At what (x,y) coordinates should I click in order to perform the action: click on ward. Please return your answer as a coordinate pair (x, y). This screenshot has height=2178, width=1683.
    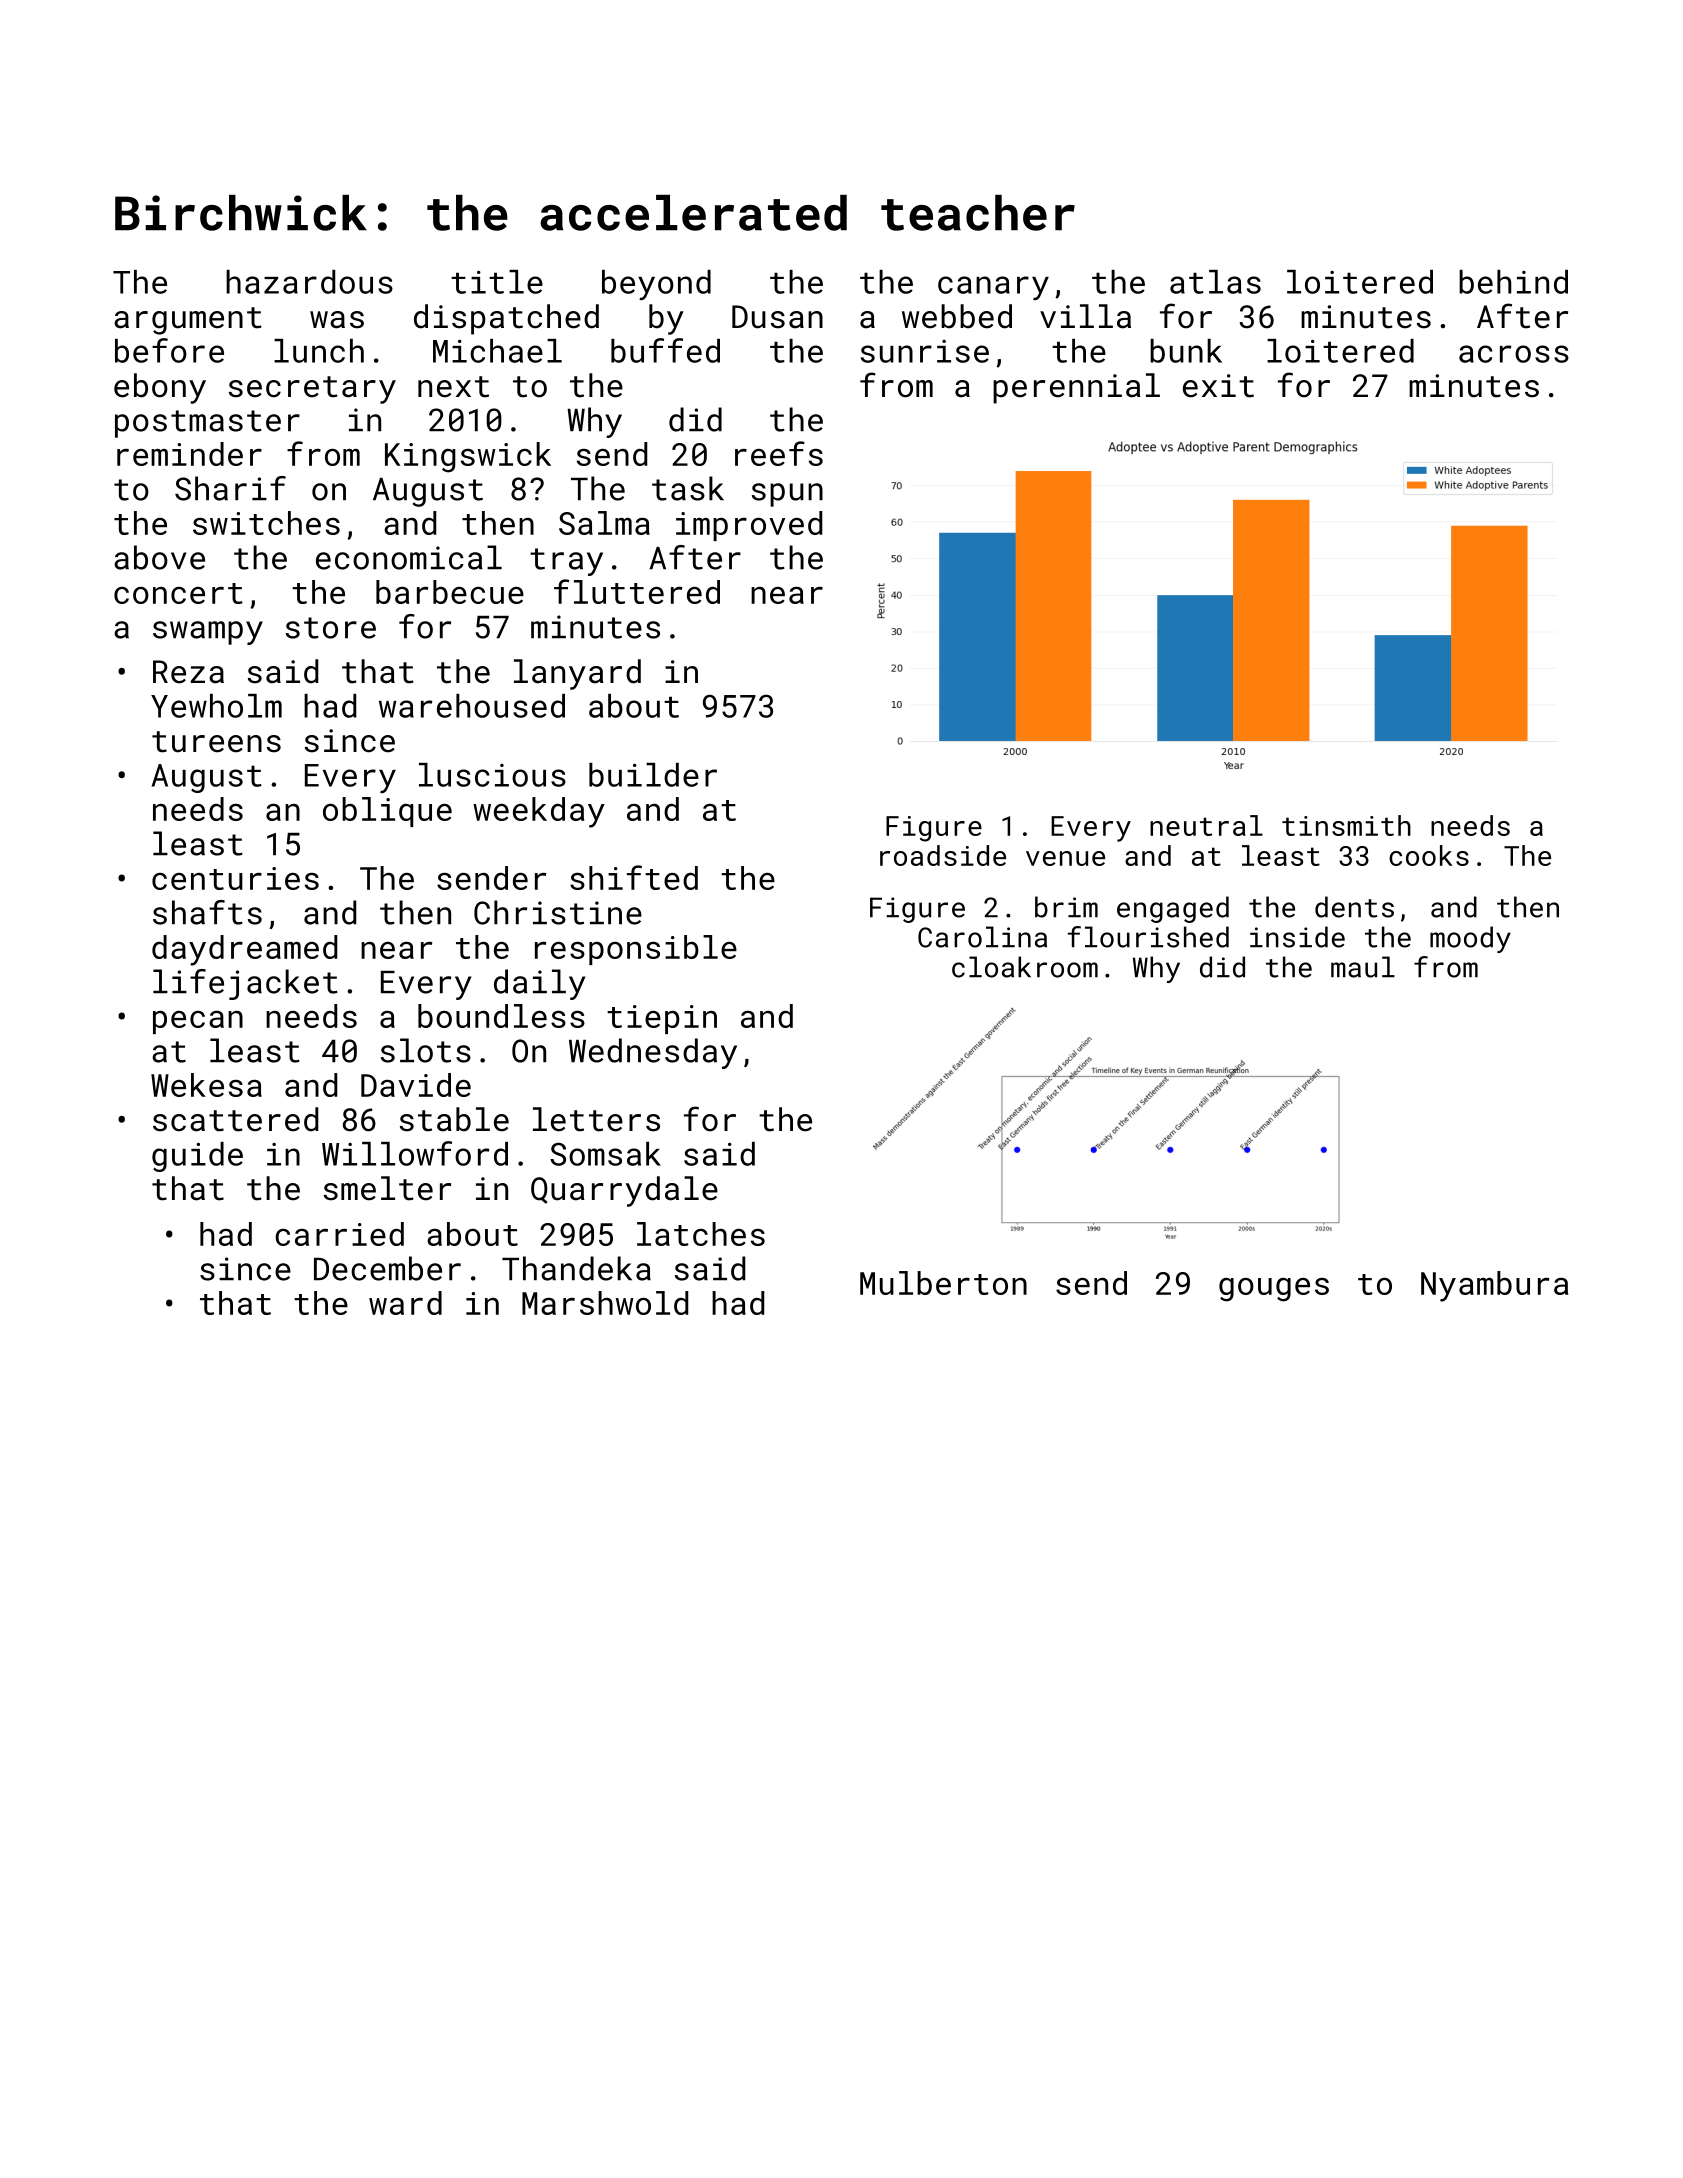
    Looking at the image, I should click on (405, 1303).
